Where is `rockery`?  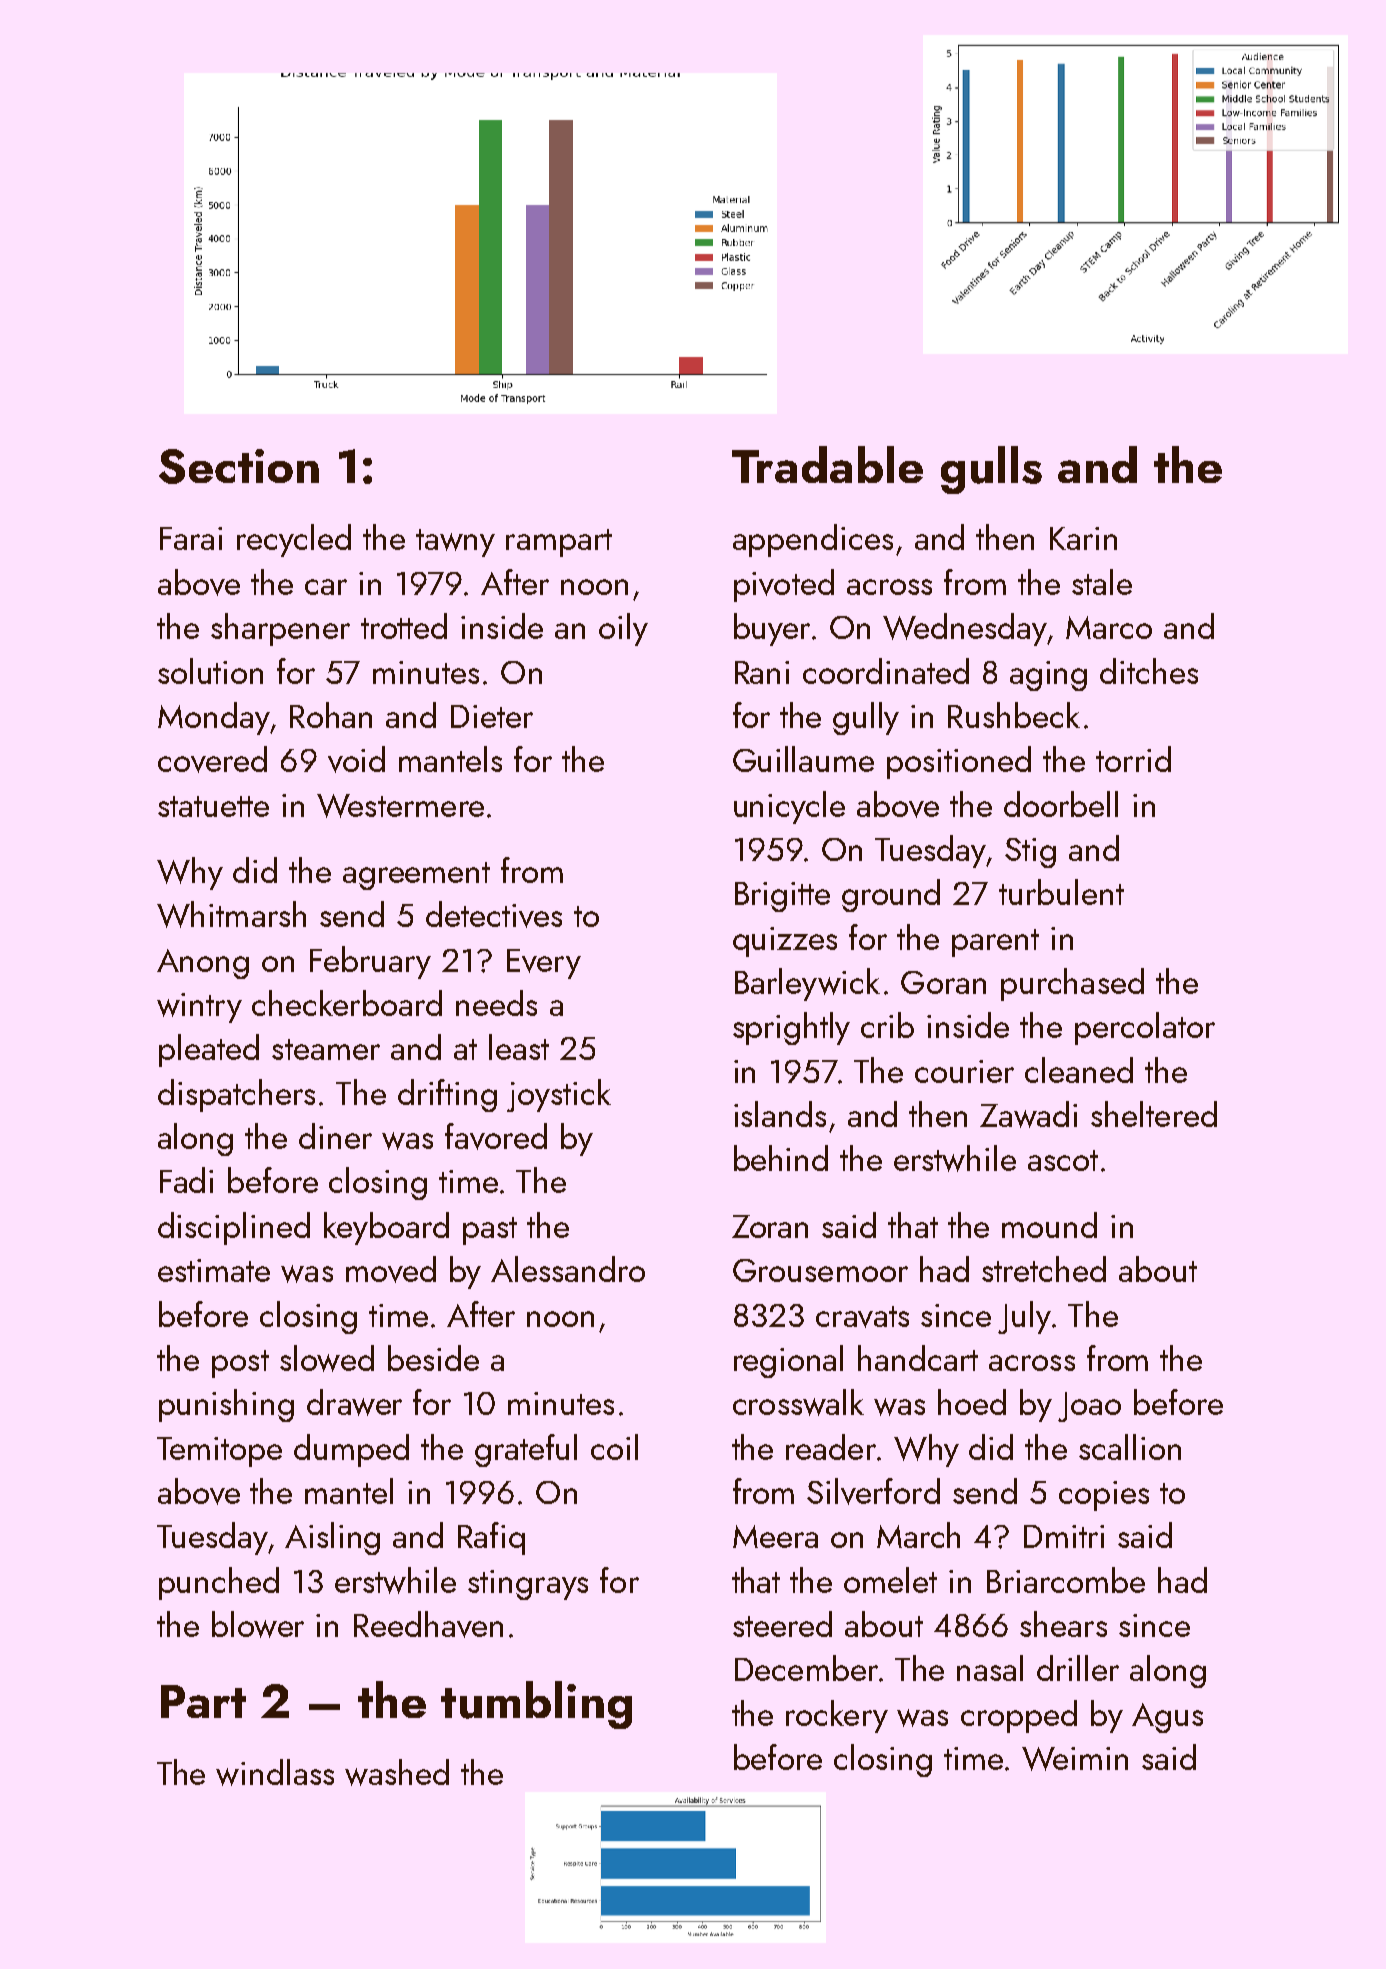
rockery is located at coordinates (837, 1716).
